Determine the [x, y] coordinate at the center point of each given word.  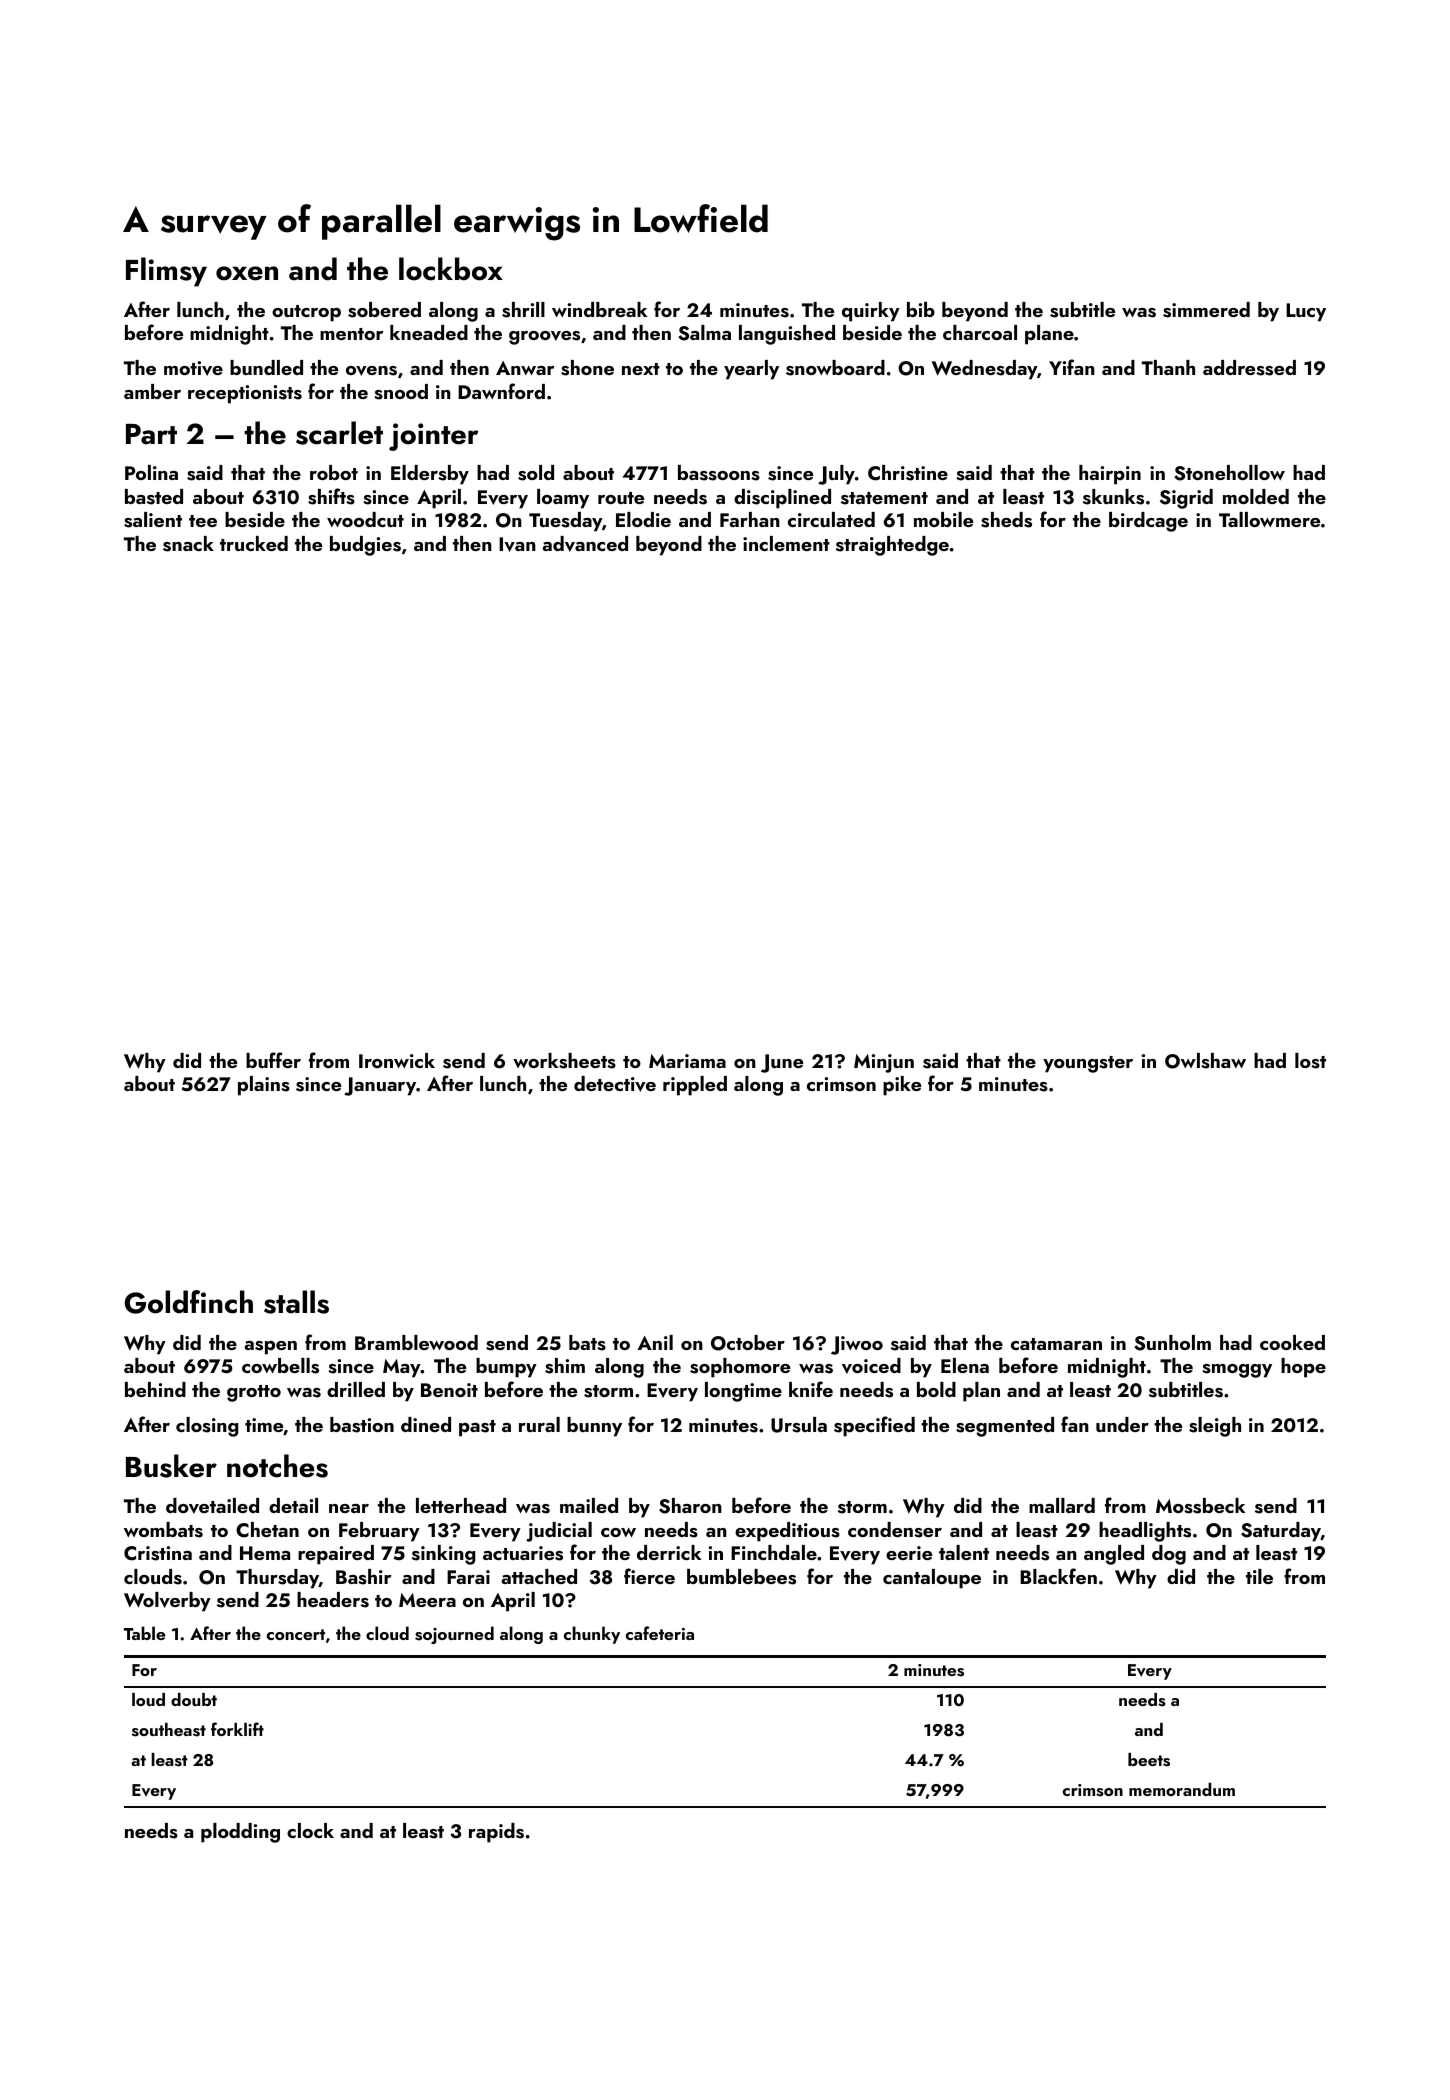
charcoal [980, 332]
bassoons [719, 473]
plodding [240, 1833]
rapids [496, 1833]
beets [1149, 1760]
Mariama [687, 1061]
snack [188, 544]
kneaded [429, 332]
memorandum [1182, 1789]
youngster [1088, 1064]
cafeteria [660, 1633]
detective [615, 1084]
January [380, 1086]
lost [1310, 1061]
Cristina [158, 1553]
